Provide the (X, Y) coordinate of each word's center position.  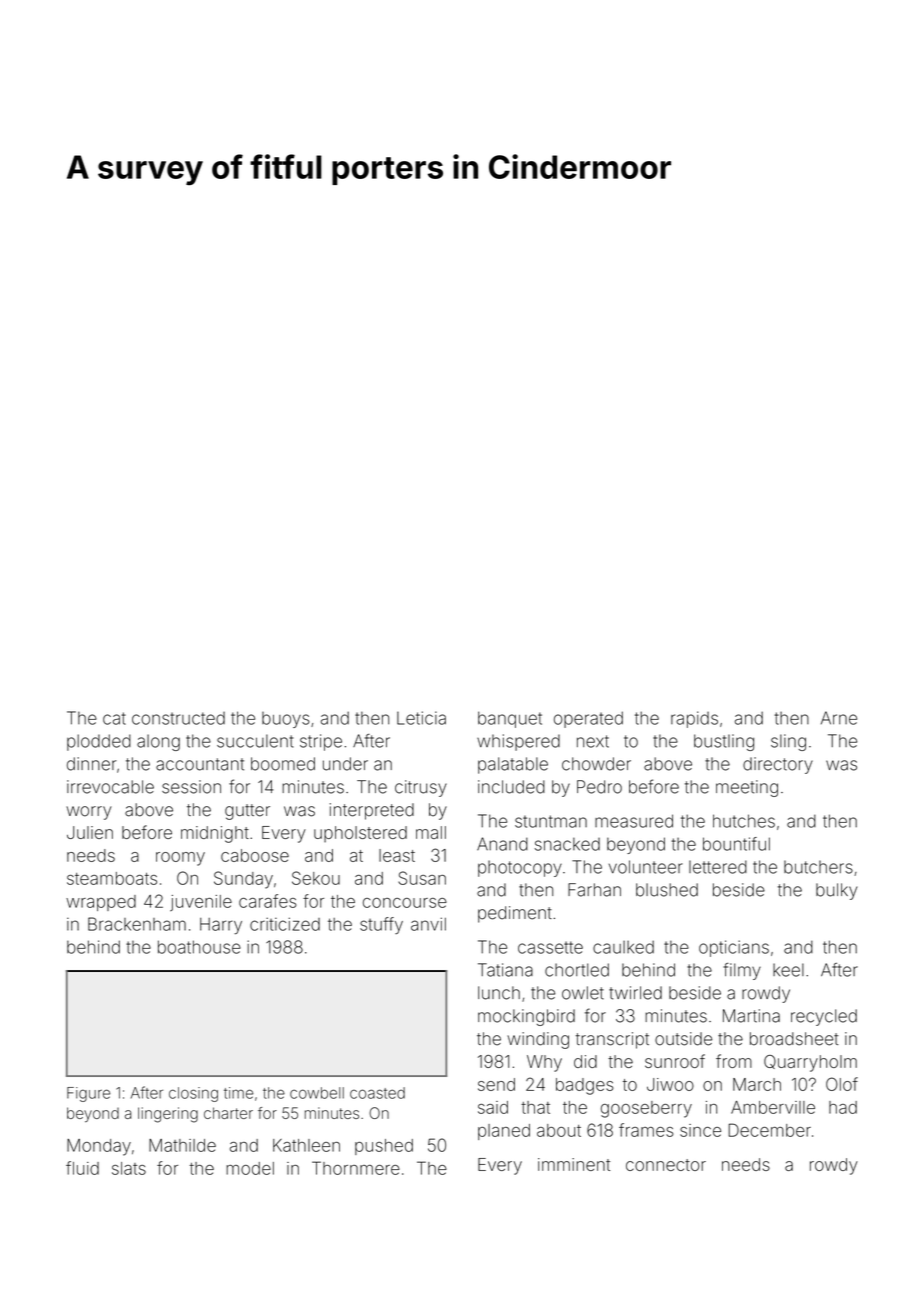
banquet (510, 719)
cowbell (317, 1093)
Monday (99, 1147)
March (757, 1084)
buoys (286, 720)
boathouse (199, 947)
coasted (377, 1093)
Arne (839, 718)
